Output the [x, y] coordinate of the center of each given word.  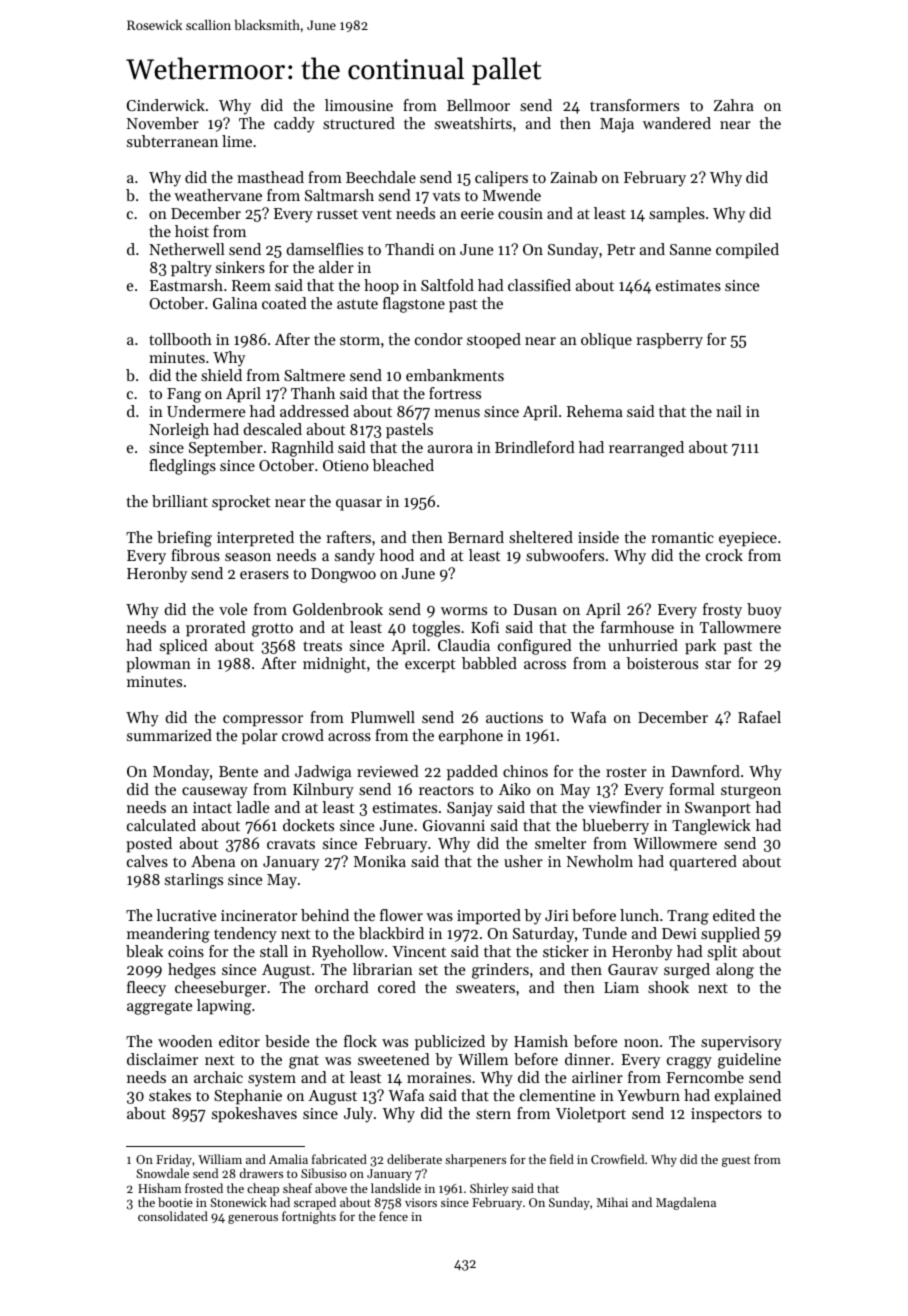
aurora [450, 449]
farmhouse [637, 627]
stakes [170, 1095]
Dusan [535, 609]
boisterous [662, 663]
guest [736, 1161]
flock [360, 1041]
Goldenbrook [338, 609]
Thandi [409, 249]
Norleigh [179, 431]
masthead [270, 177]
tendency [245, 935]
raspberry [669, 341]
